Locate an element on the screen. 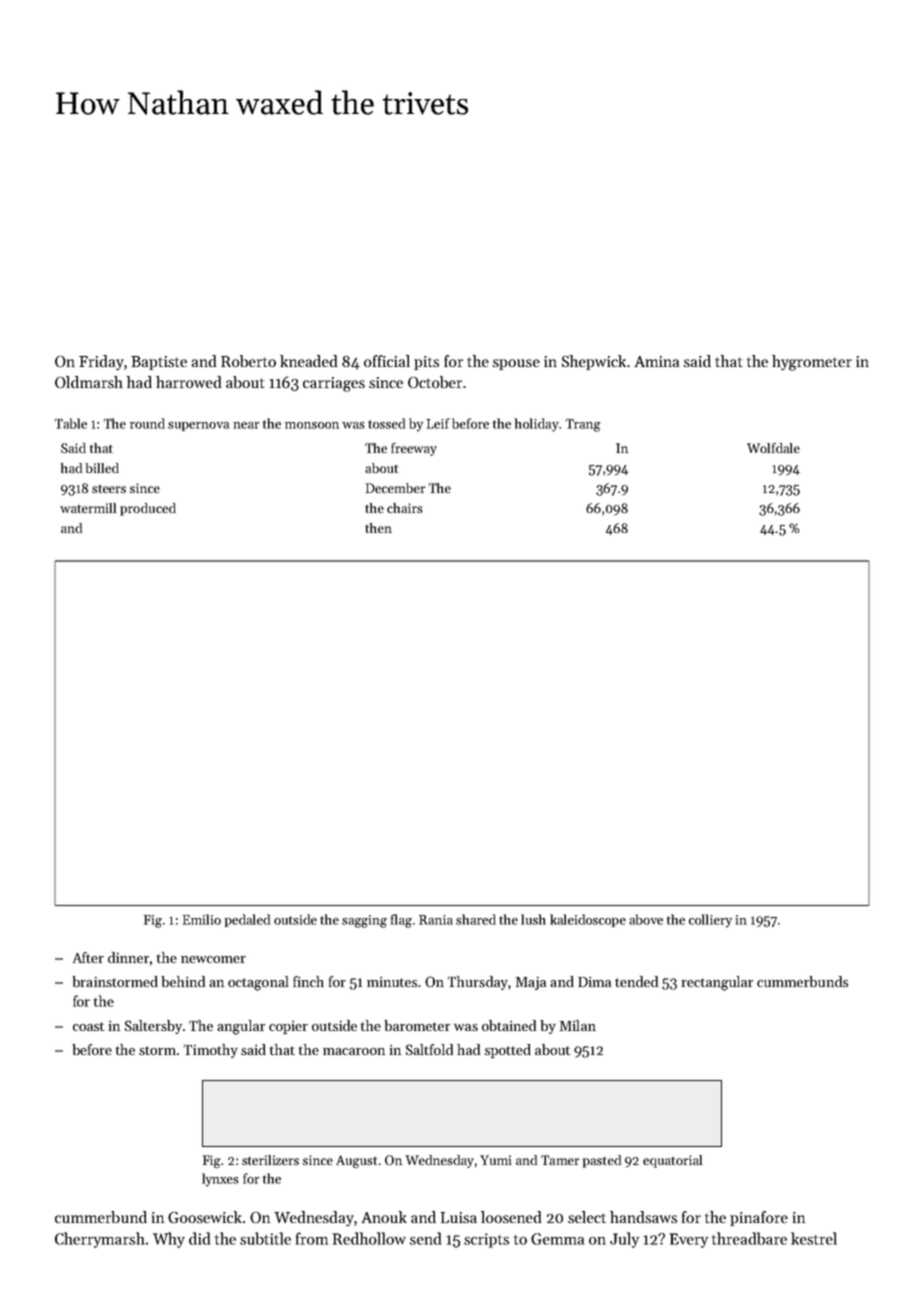  sagging is located at coordinates (364, 921).
